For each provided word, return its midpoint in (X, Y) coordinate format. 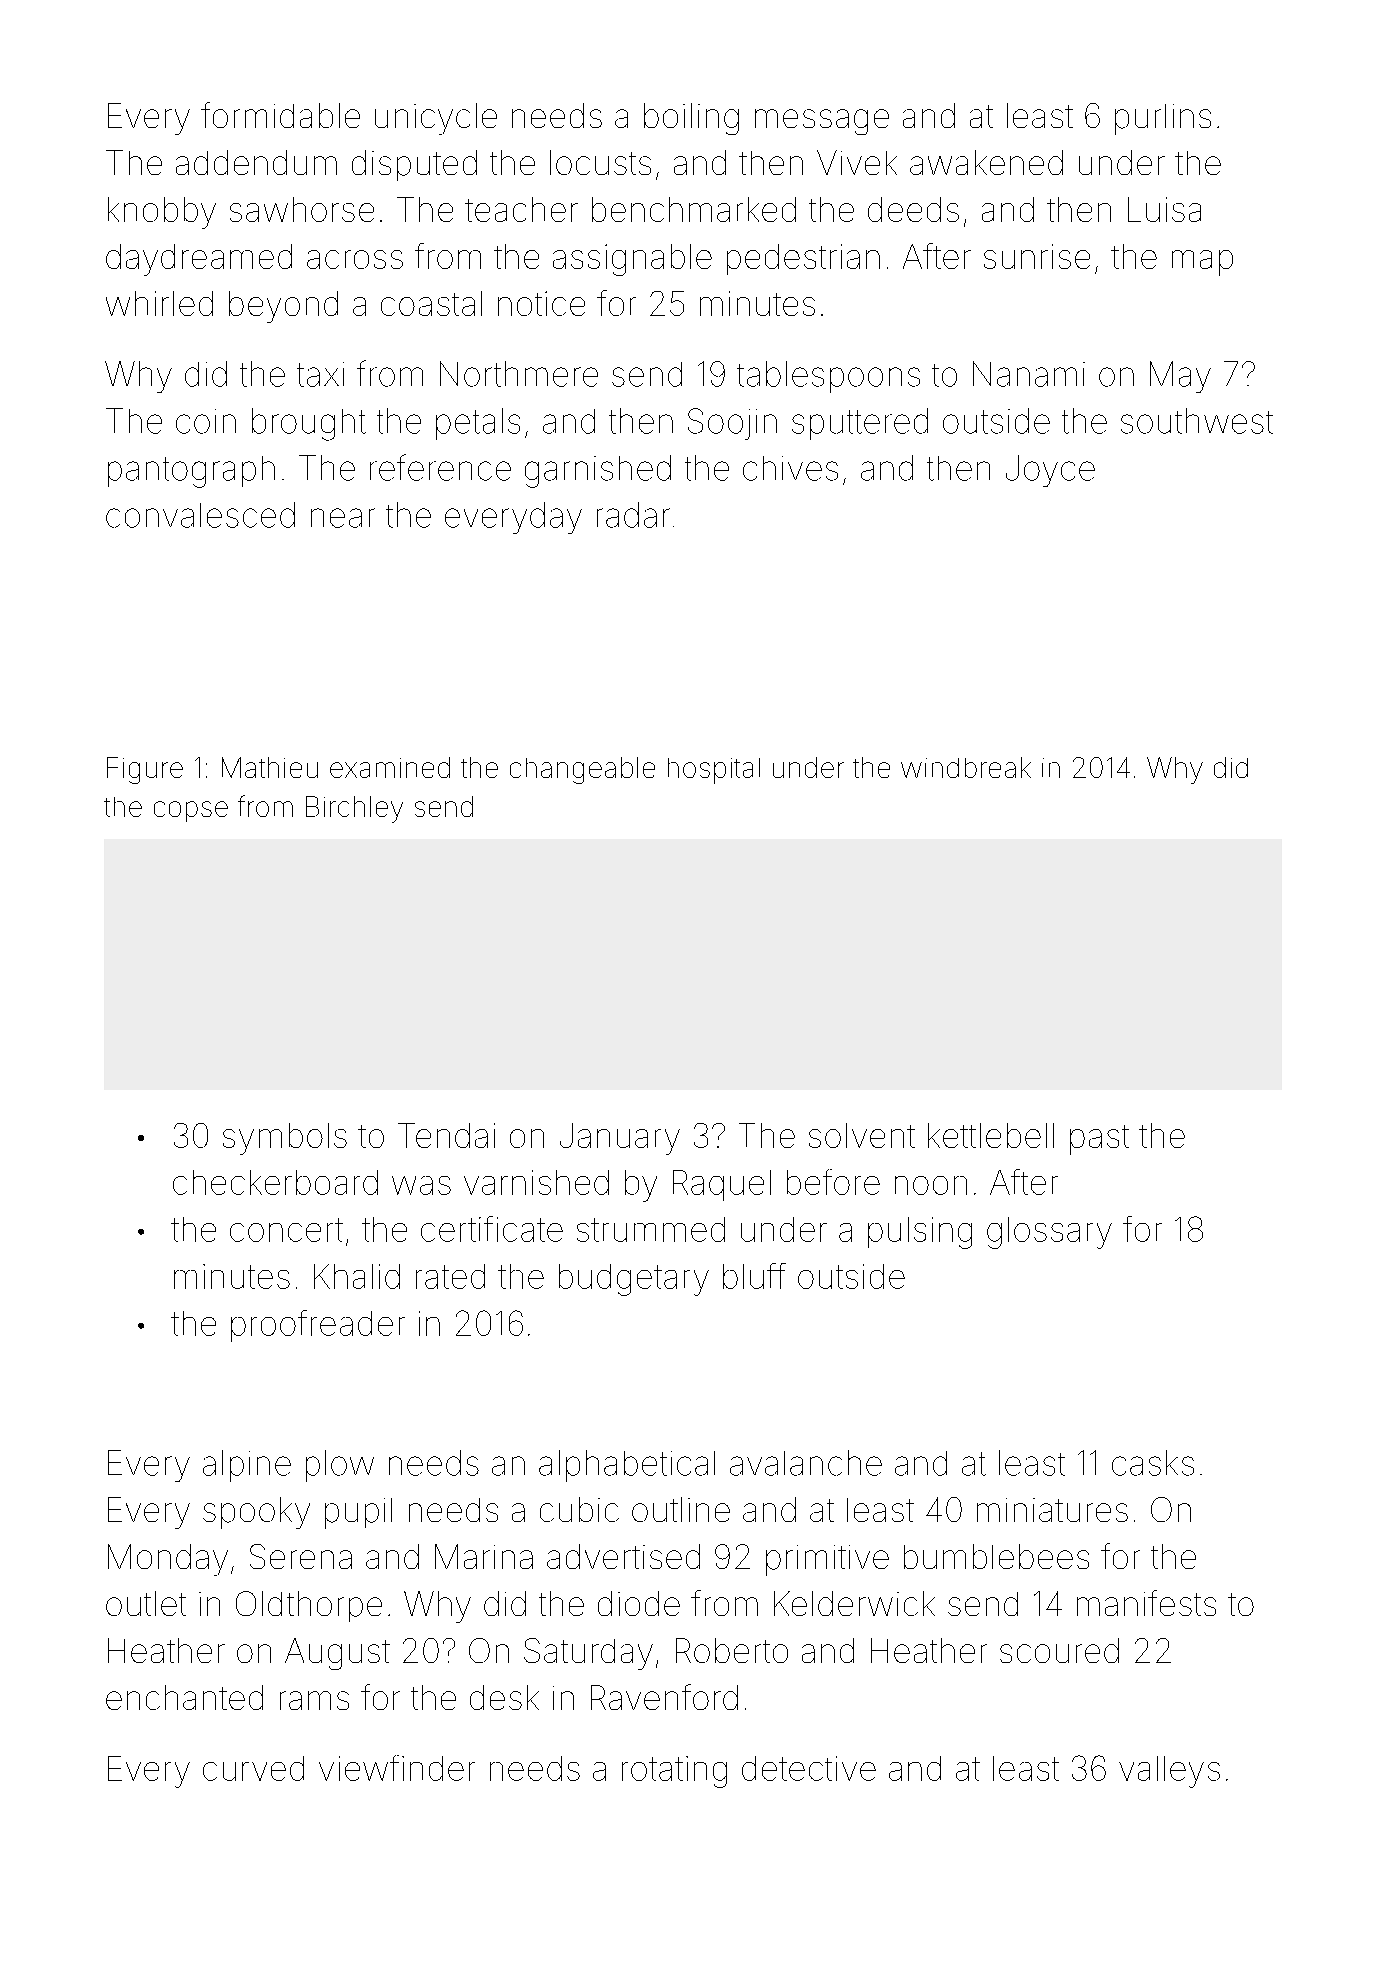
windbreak (966, 767)
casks (1153, 1463)
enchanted (184, 1697)
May (1180, 377)
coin (206, 421)
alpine (247, 1466)
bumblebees (996, 1556)
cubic (579, 1509)
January (620, 1139)
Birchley (354, 809)
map (1202, 263)
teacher (521, 209)
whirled (159, 303)
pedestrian (803, 259)
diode (639, 1603)
